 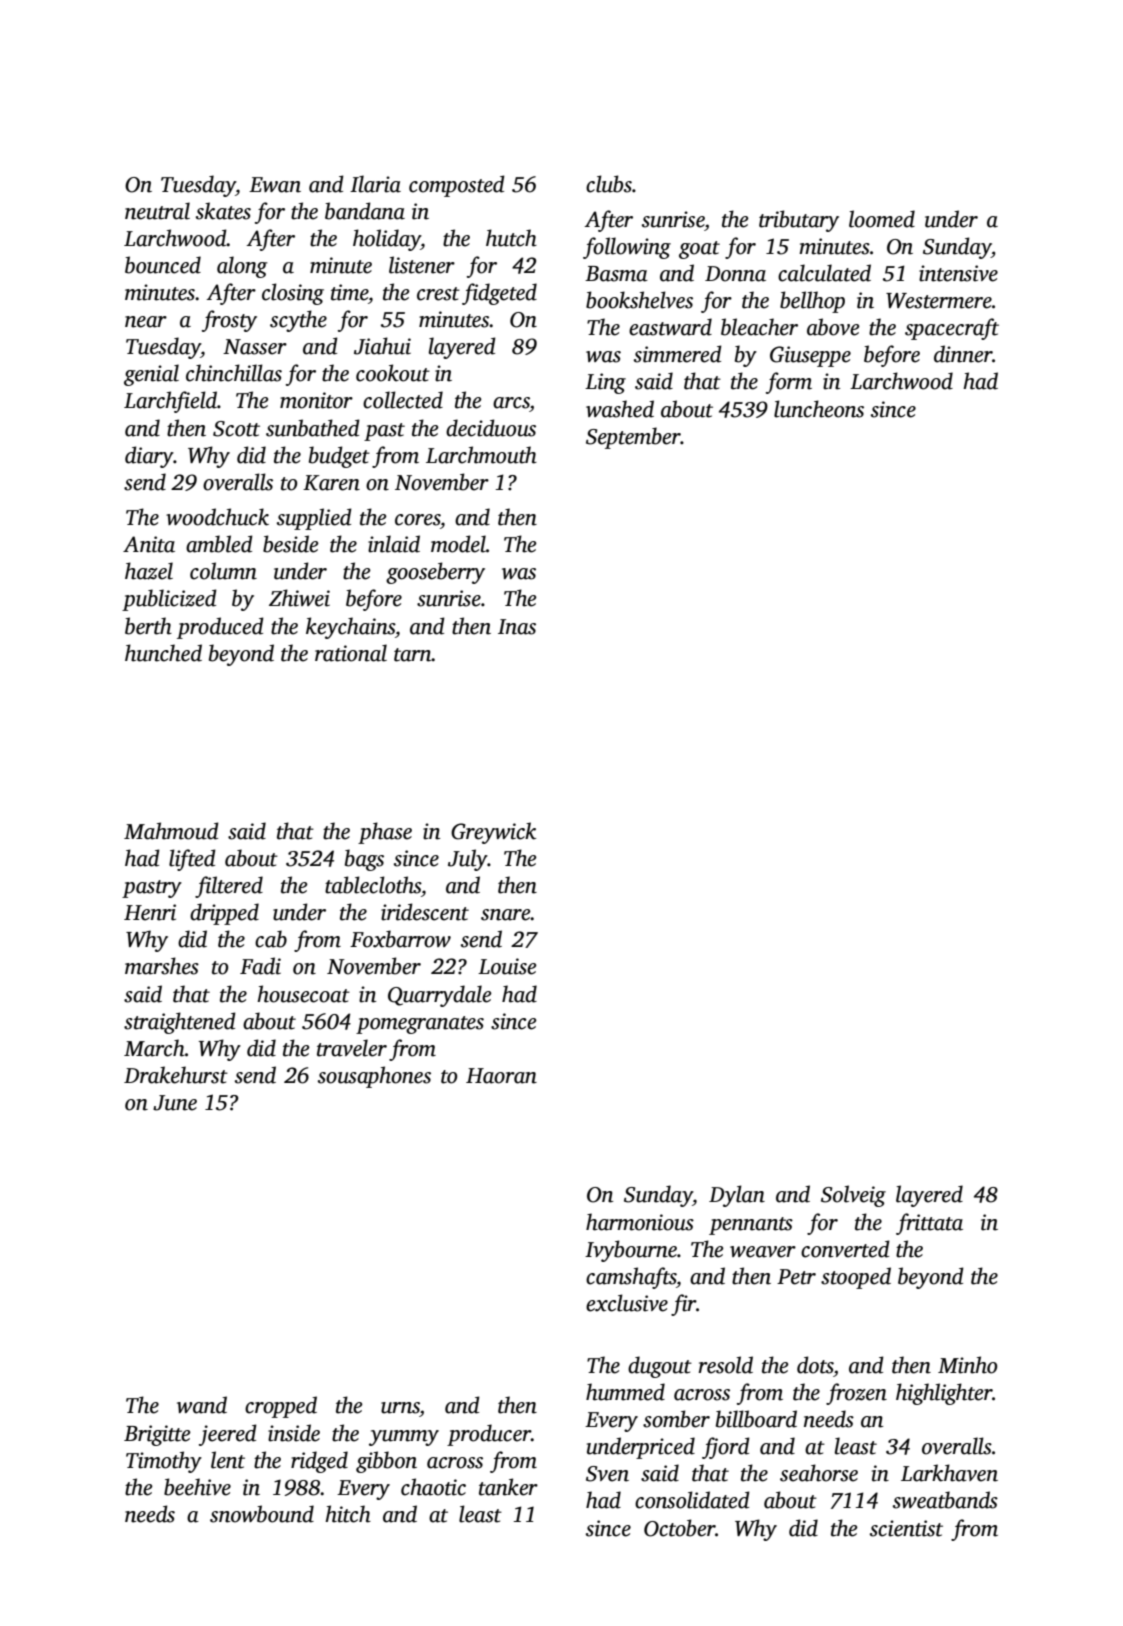 I want to click on neutral, so click(x=157, y=211).
